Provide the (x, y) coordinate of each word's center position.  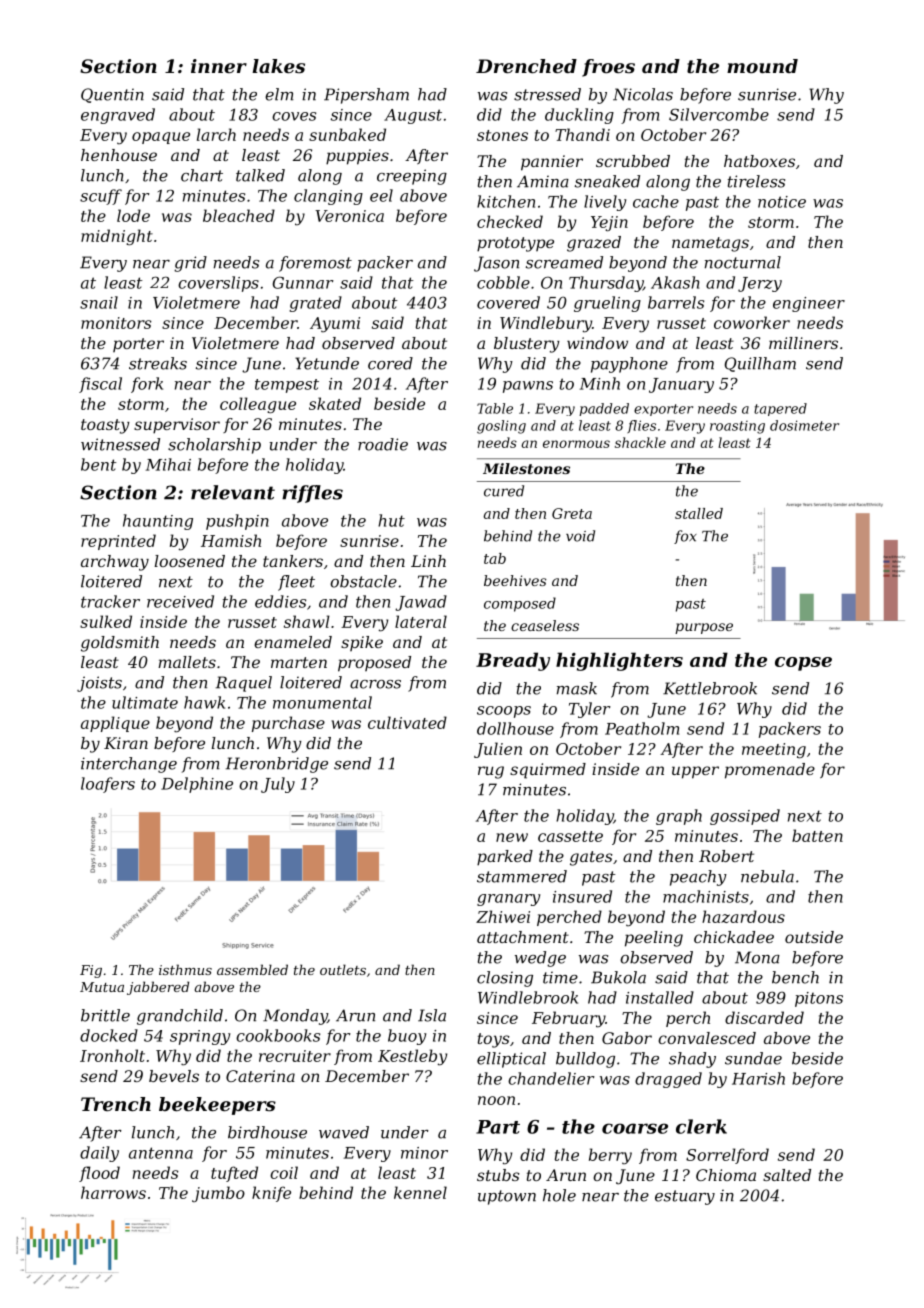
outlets (343, 969)
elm (279, 94)
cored (390, 363)
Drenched (526, 66)
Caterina (260, 1076)
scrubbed (633, 161)
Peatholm (642, 728)
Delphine (197, 785)
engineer (809, 304)
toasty (105, 426)
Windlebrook (528, 997)
